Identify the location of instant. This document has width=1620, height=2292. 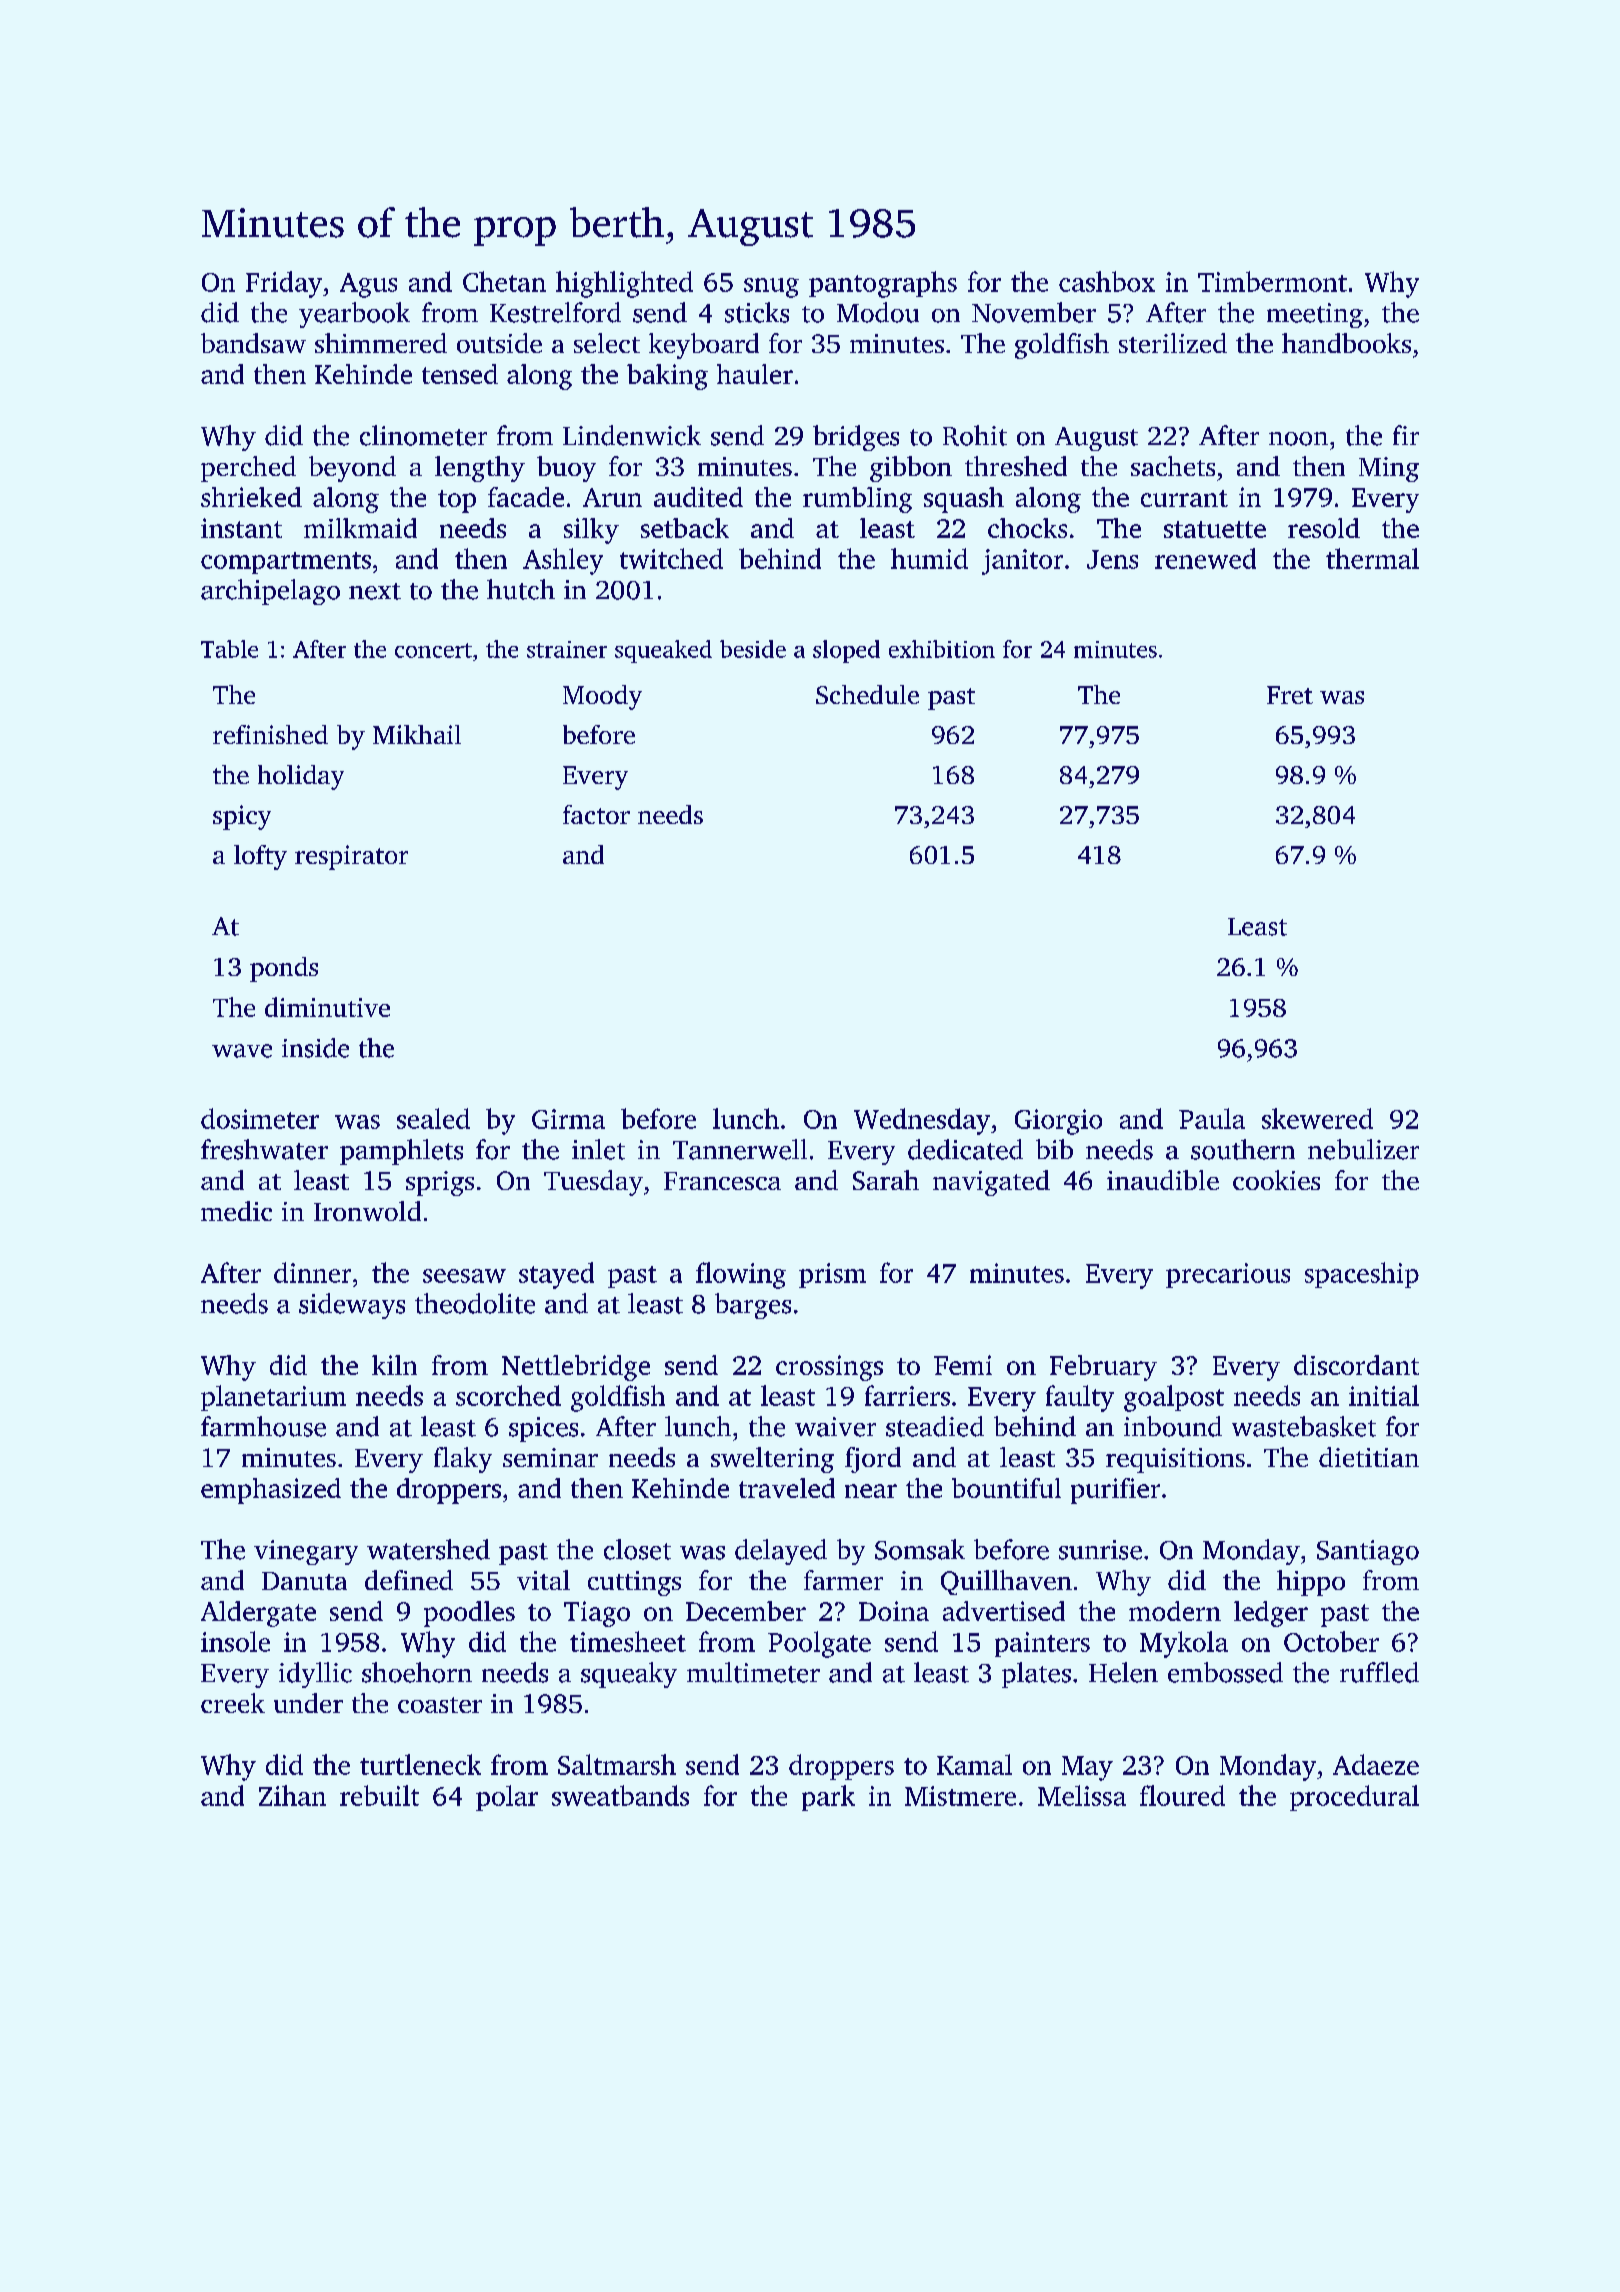
(241, 528).
